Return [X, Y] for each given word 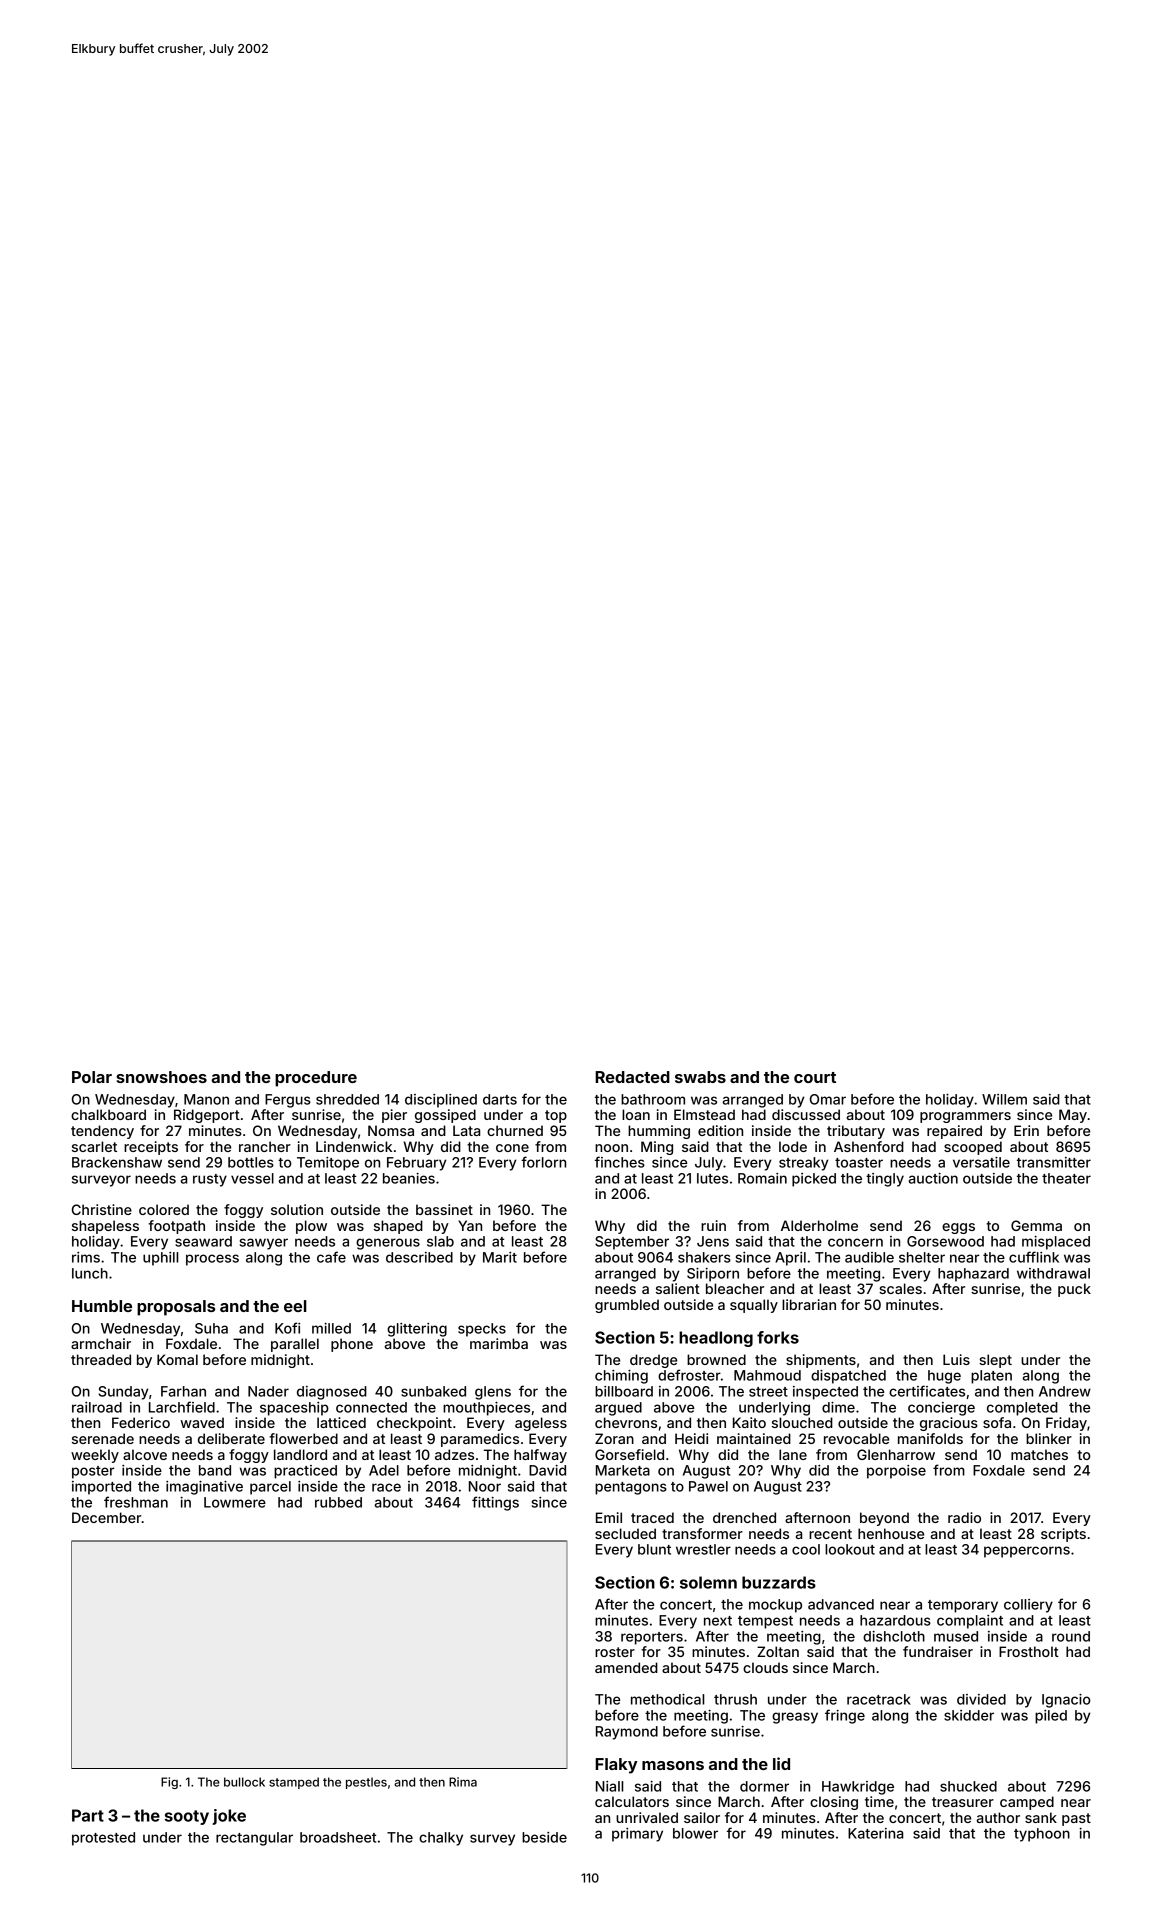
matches [1039, 1454]
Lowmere [235, 1502]
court [815, 1077]
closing [834, 1803]
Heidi [691, 1438]
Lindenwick [354, 1146]
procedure [316, 1079]
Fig [169, 1783]
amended [626, 1667]
